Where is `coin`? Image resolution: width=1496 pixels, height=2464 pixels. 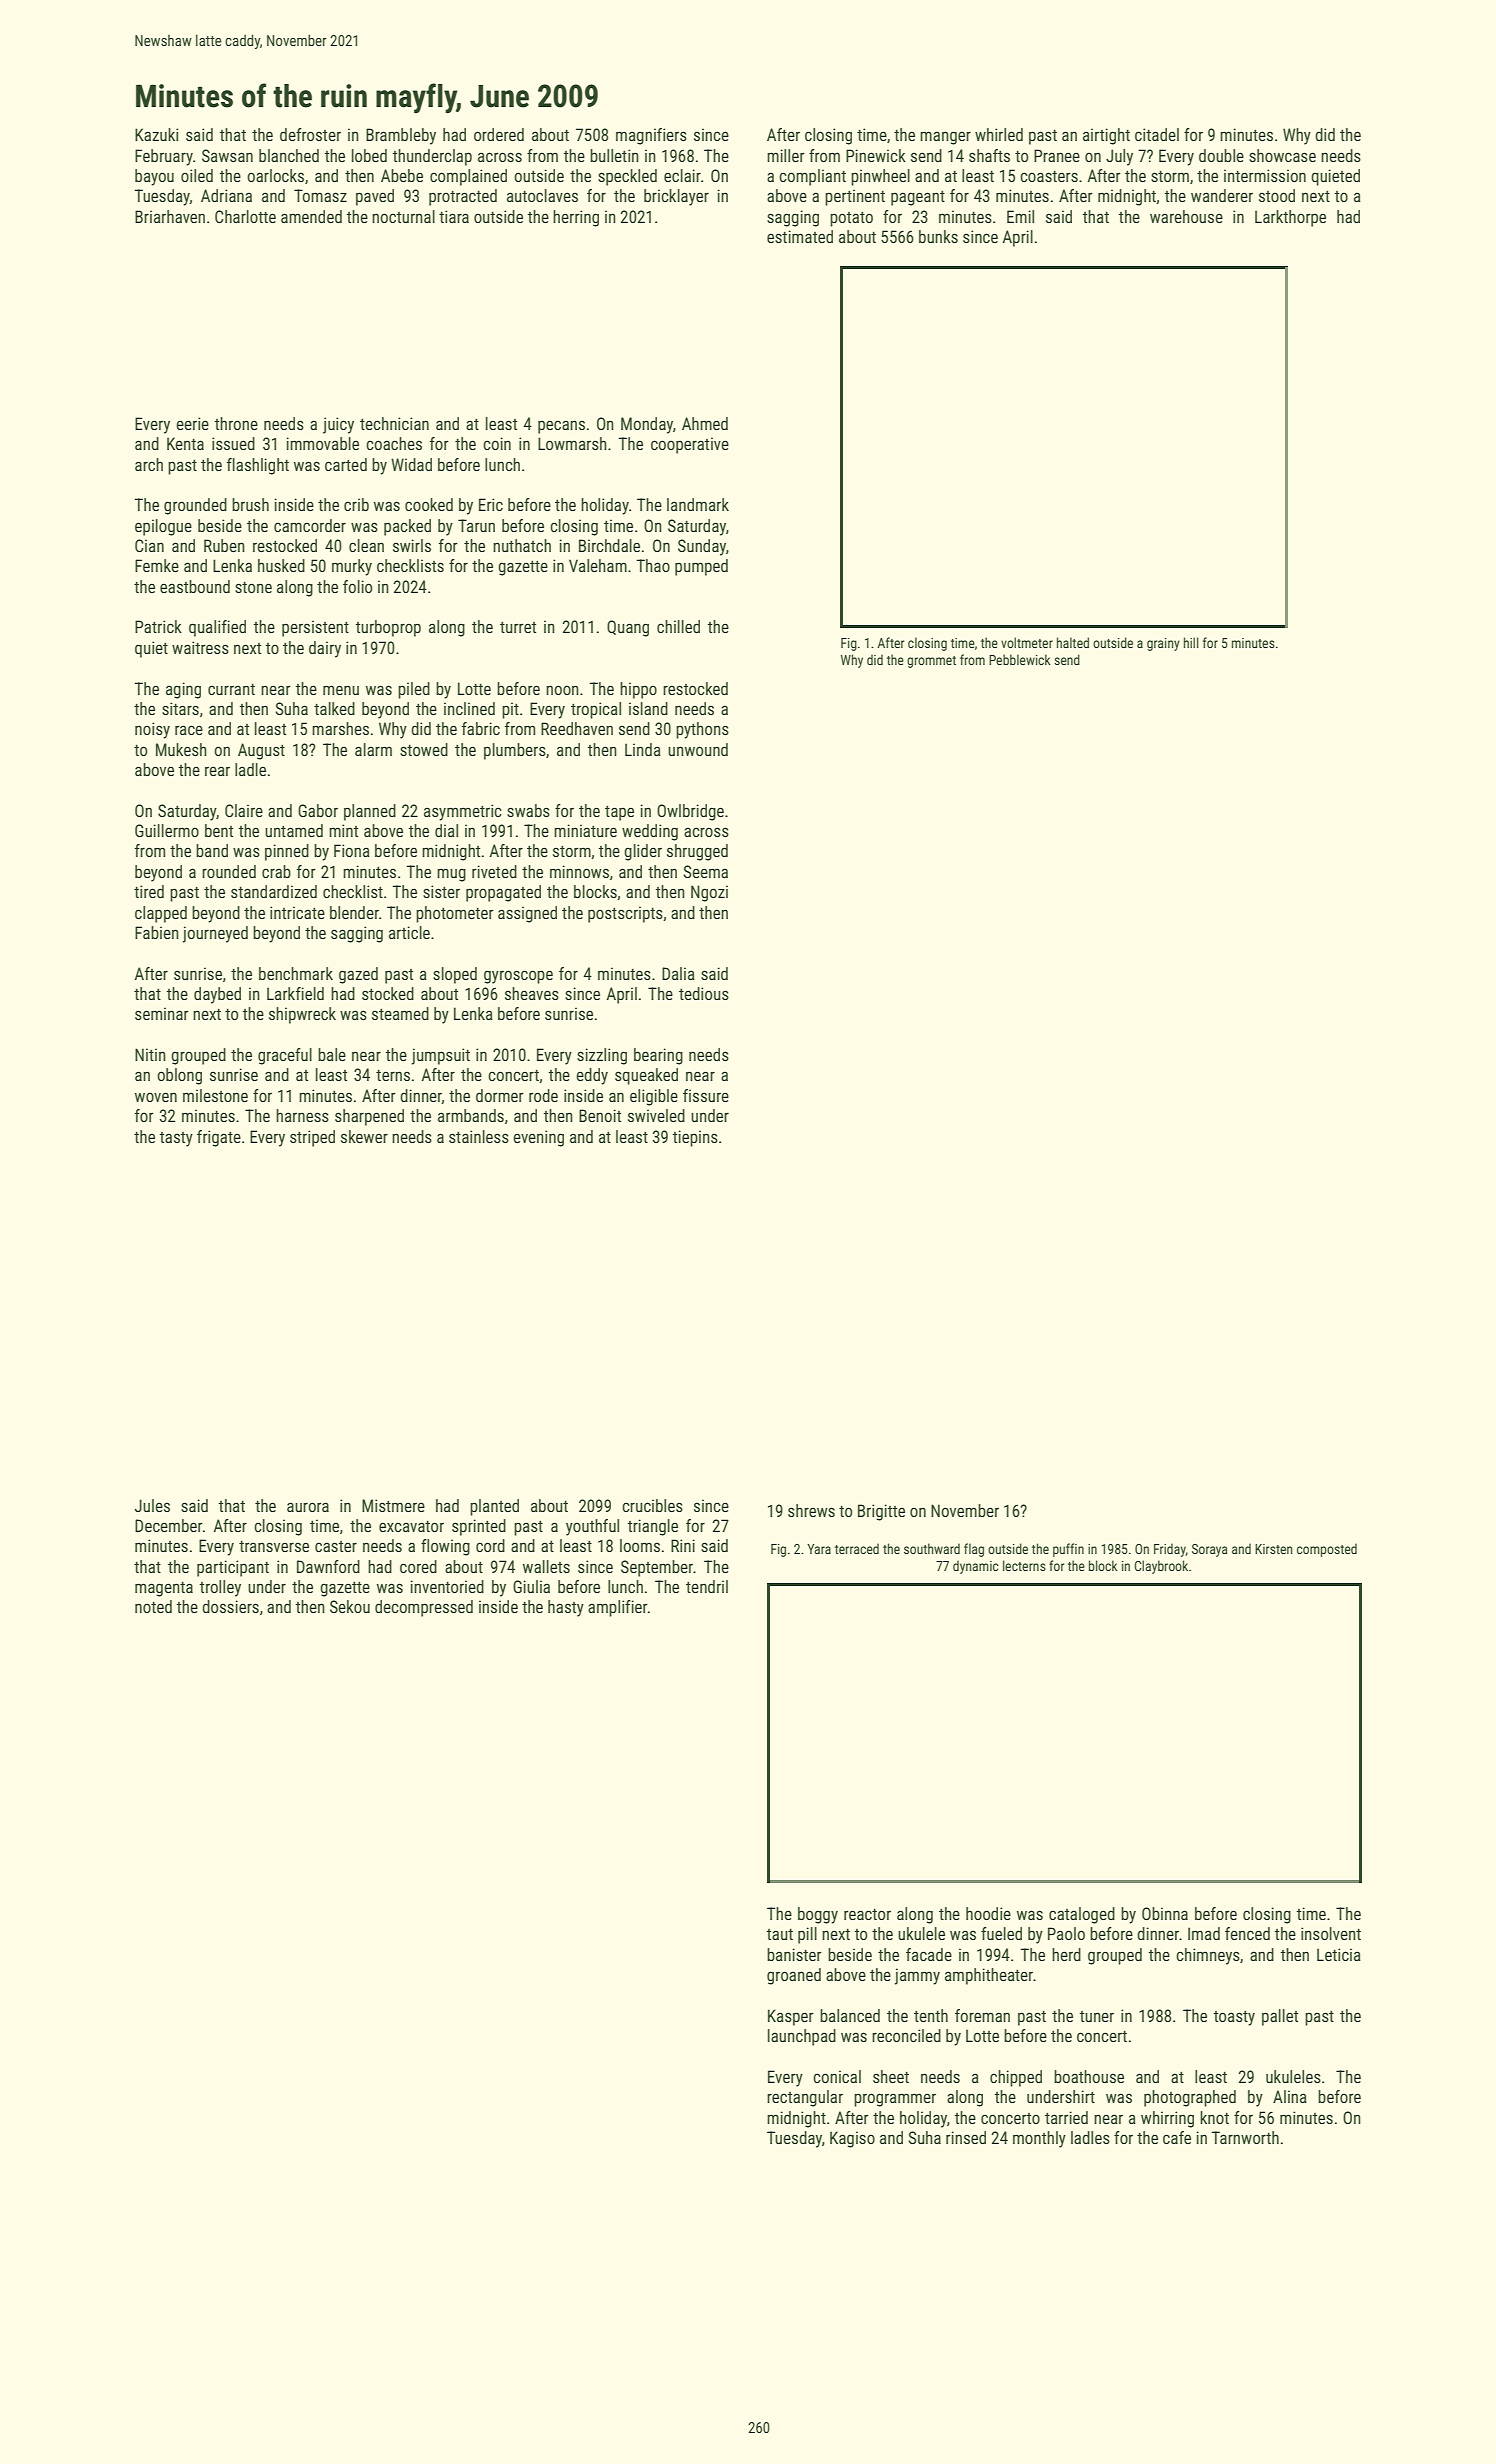 coin is located at coordinates (497, 443).
